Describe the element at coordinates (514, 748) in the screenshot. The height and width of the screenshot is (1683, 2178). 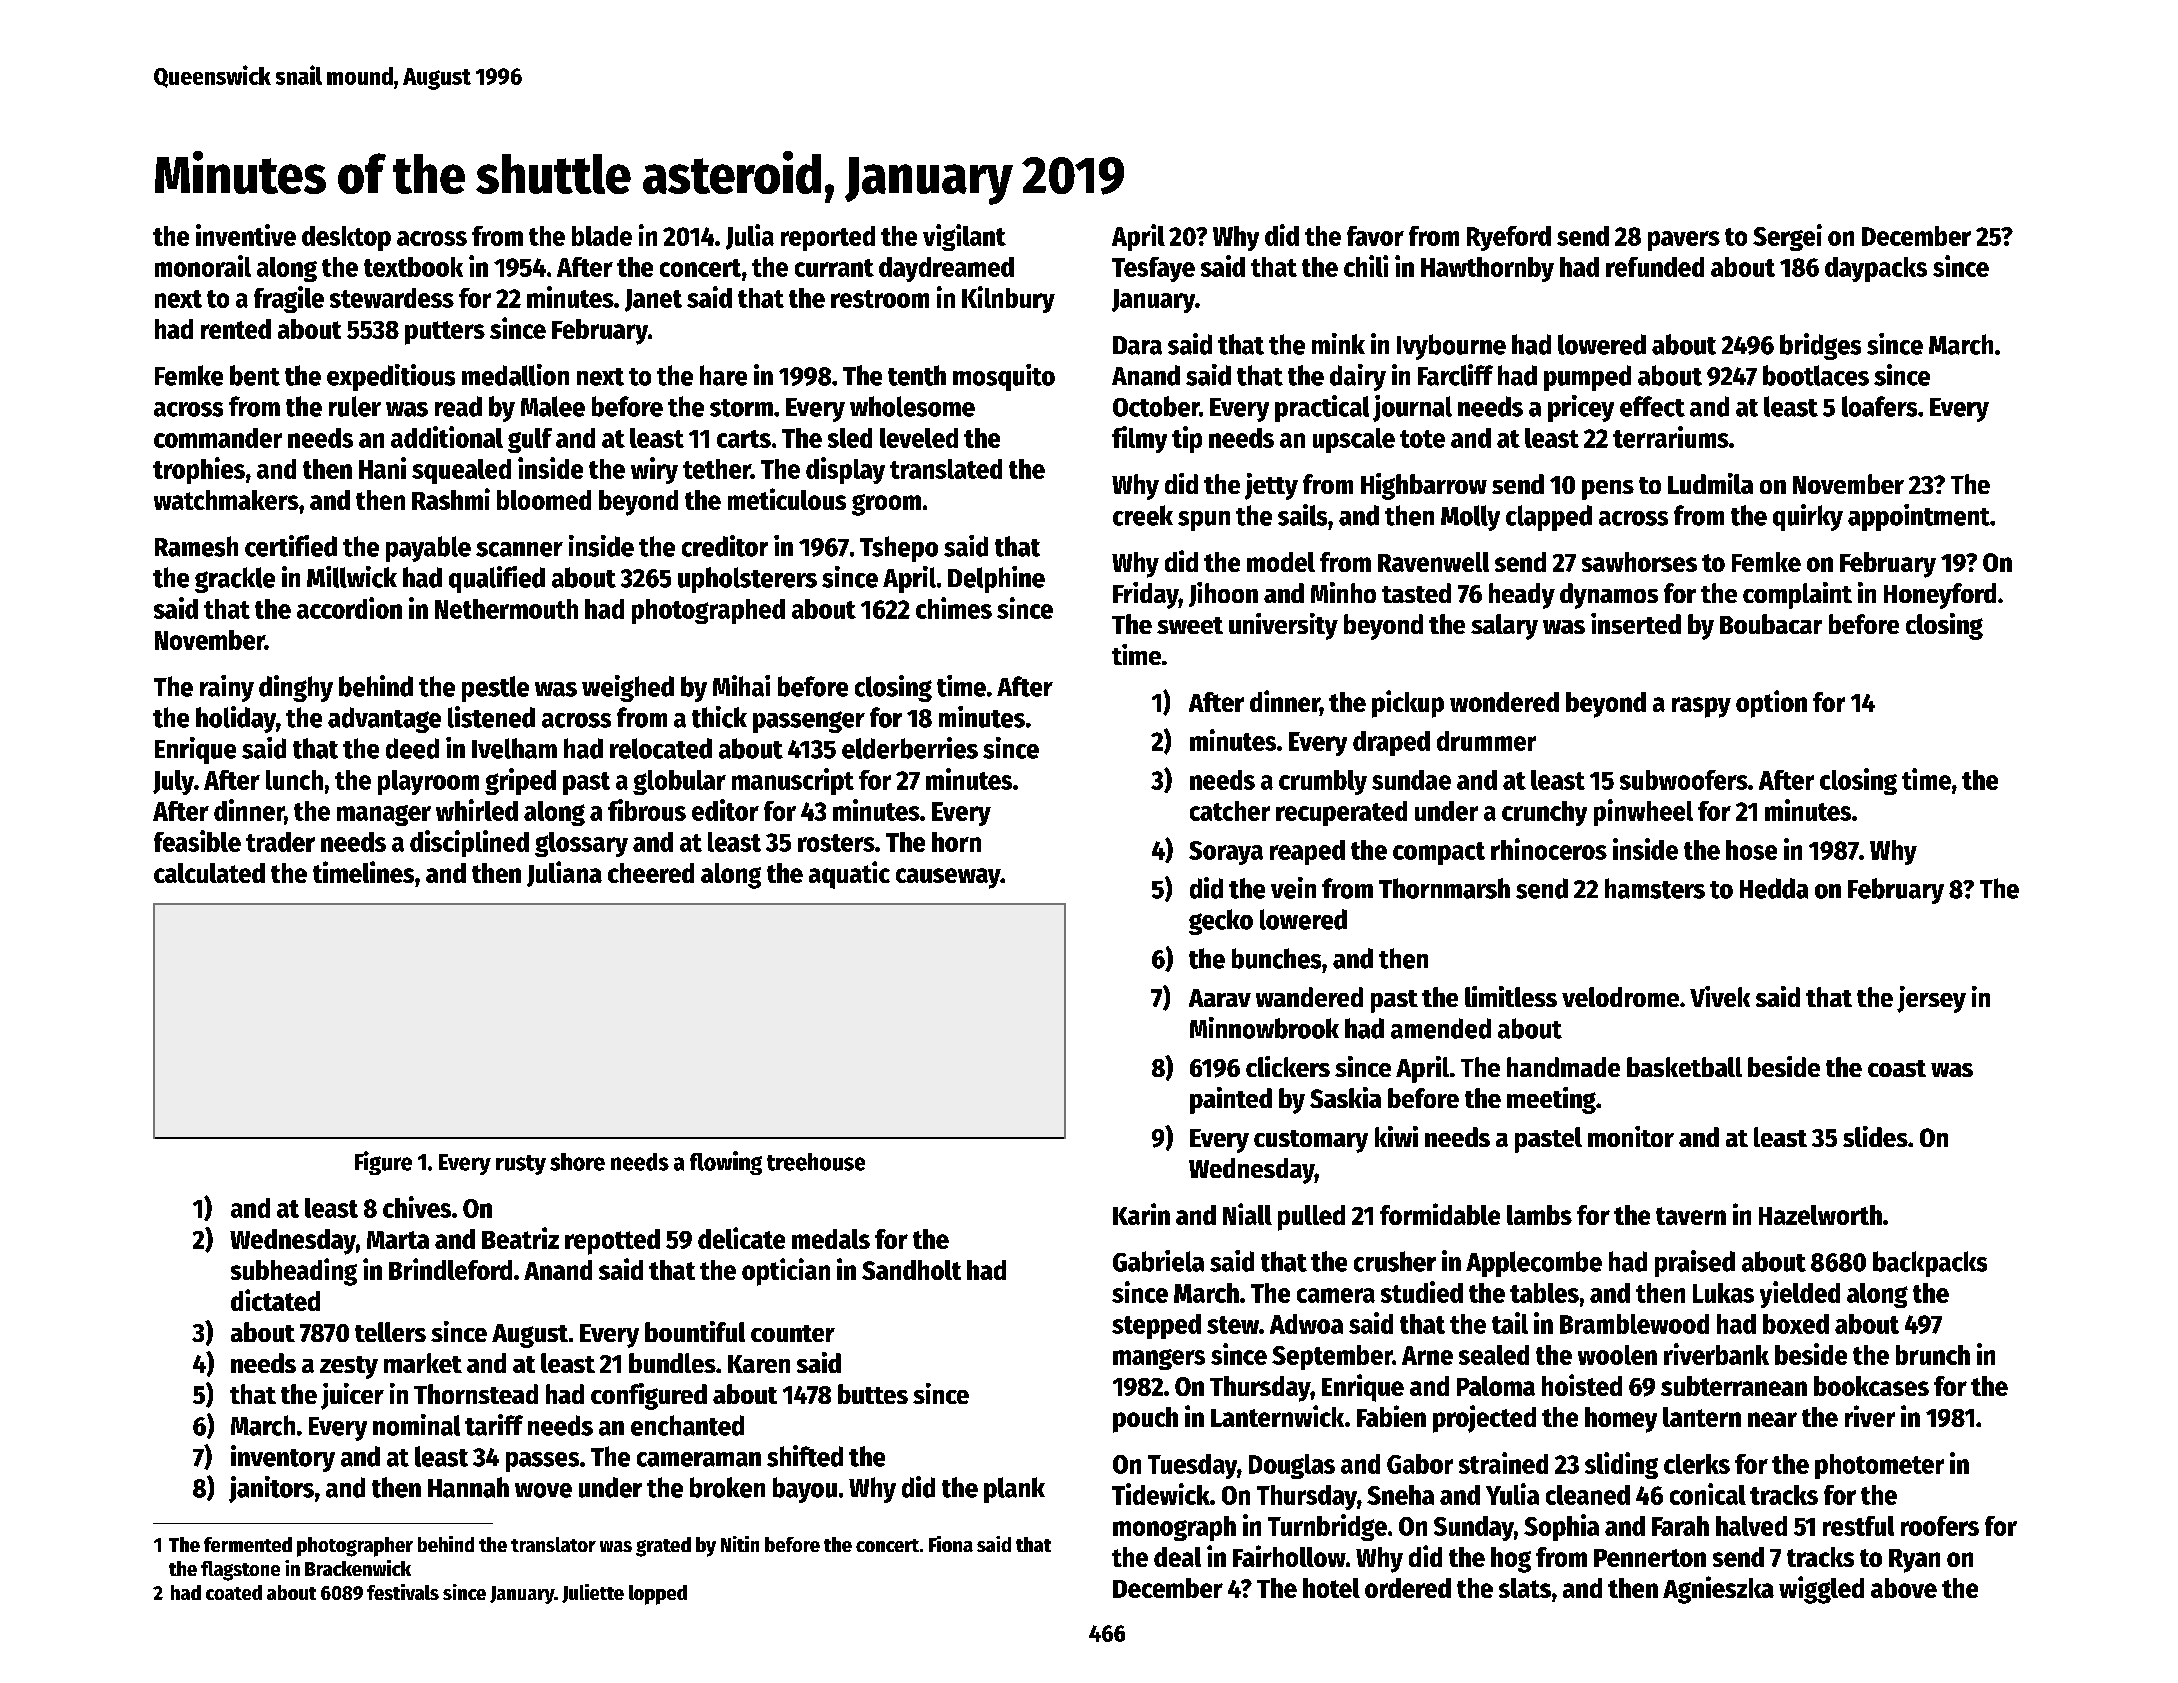
I see `Ivelham` at that location.
